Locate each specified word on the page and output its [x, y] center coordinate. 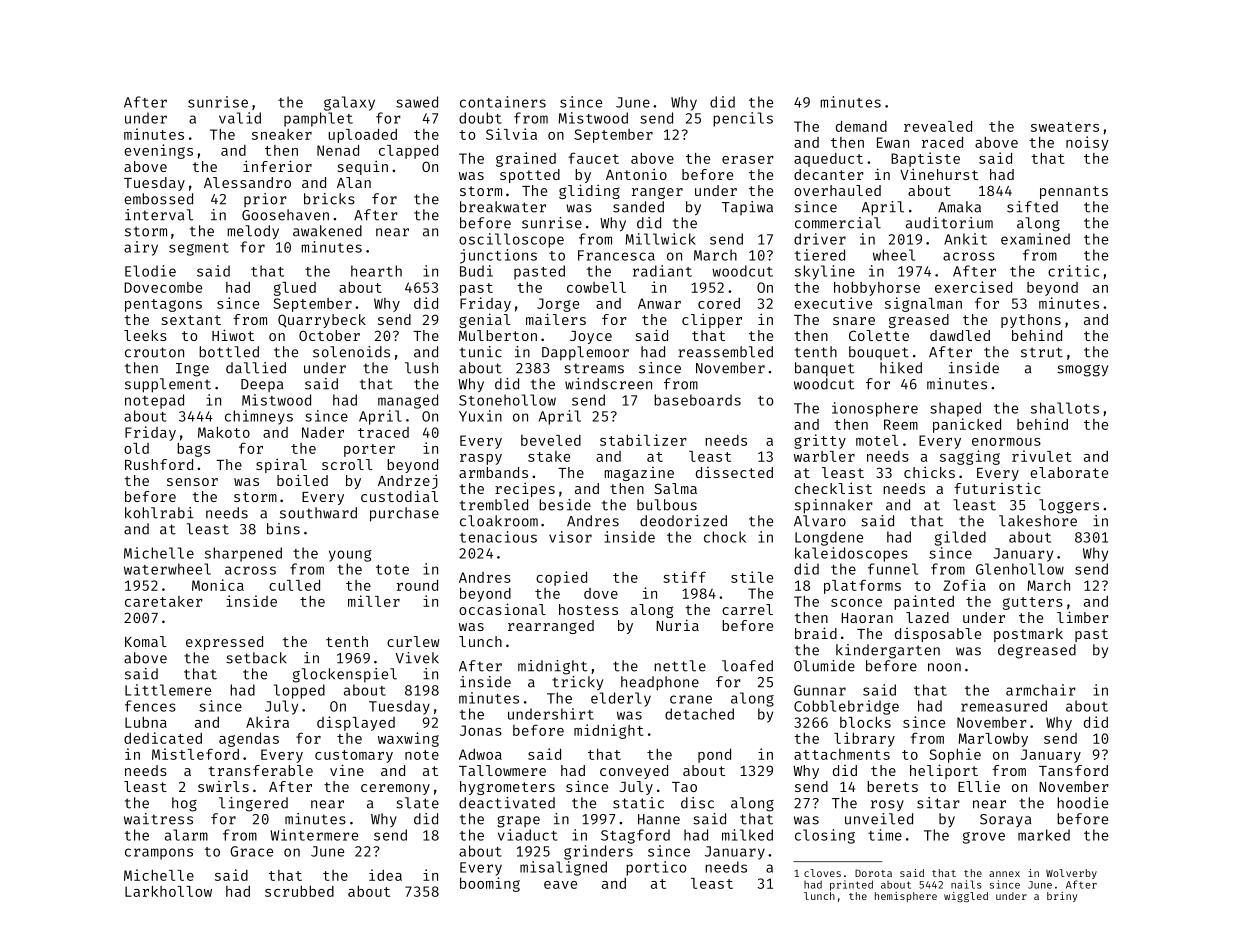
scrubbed [299, 891]
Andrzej [408, 481]
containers [503, 102]
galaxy [349, 103]
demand [861, 126]
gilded [960, 538]
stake [549, 456]
